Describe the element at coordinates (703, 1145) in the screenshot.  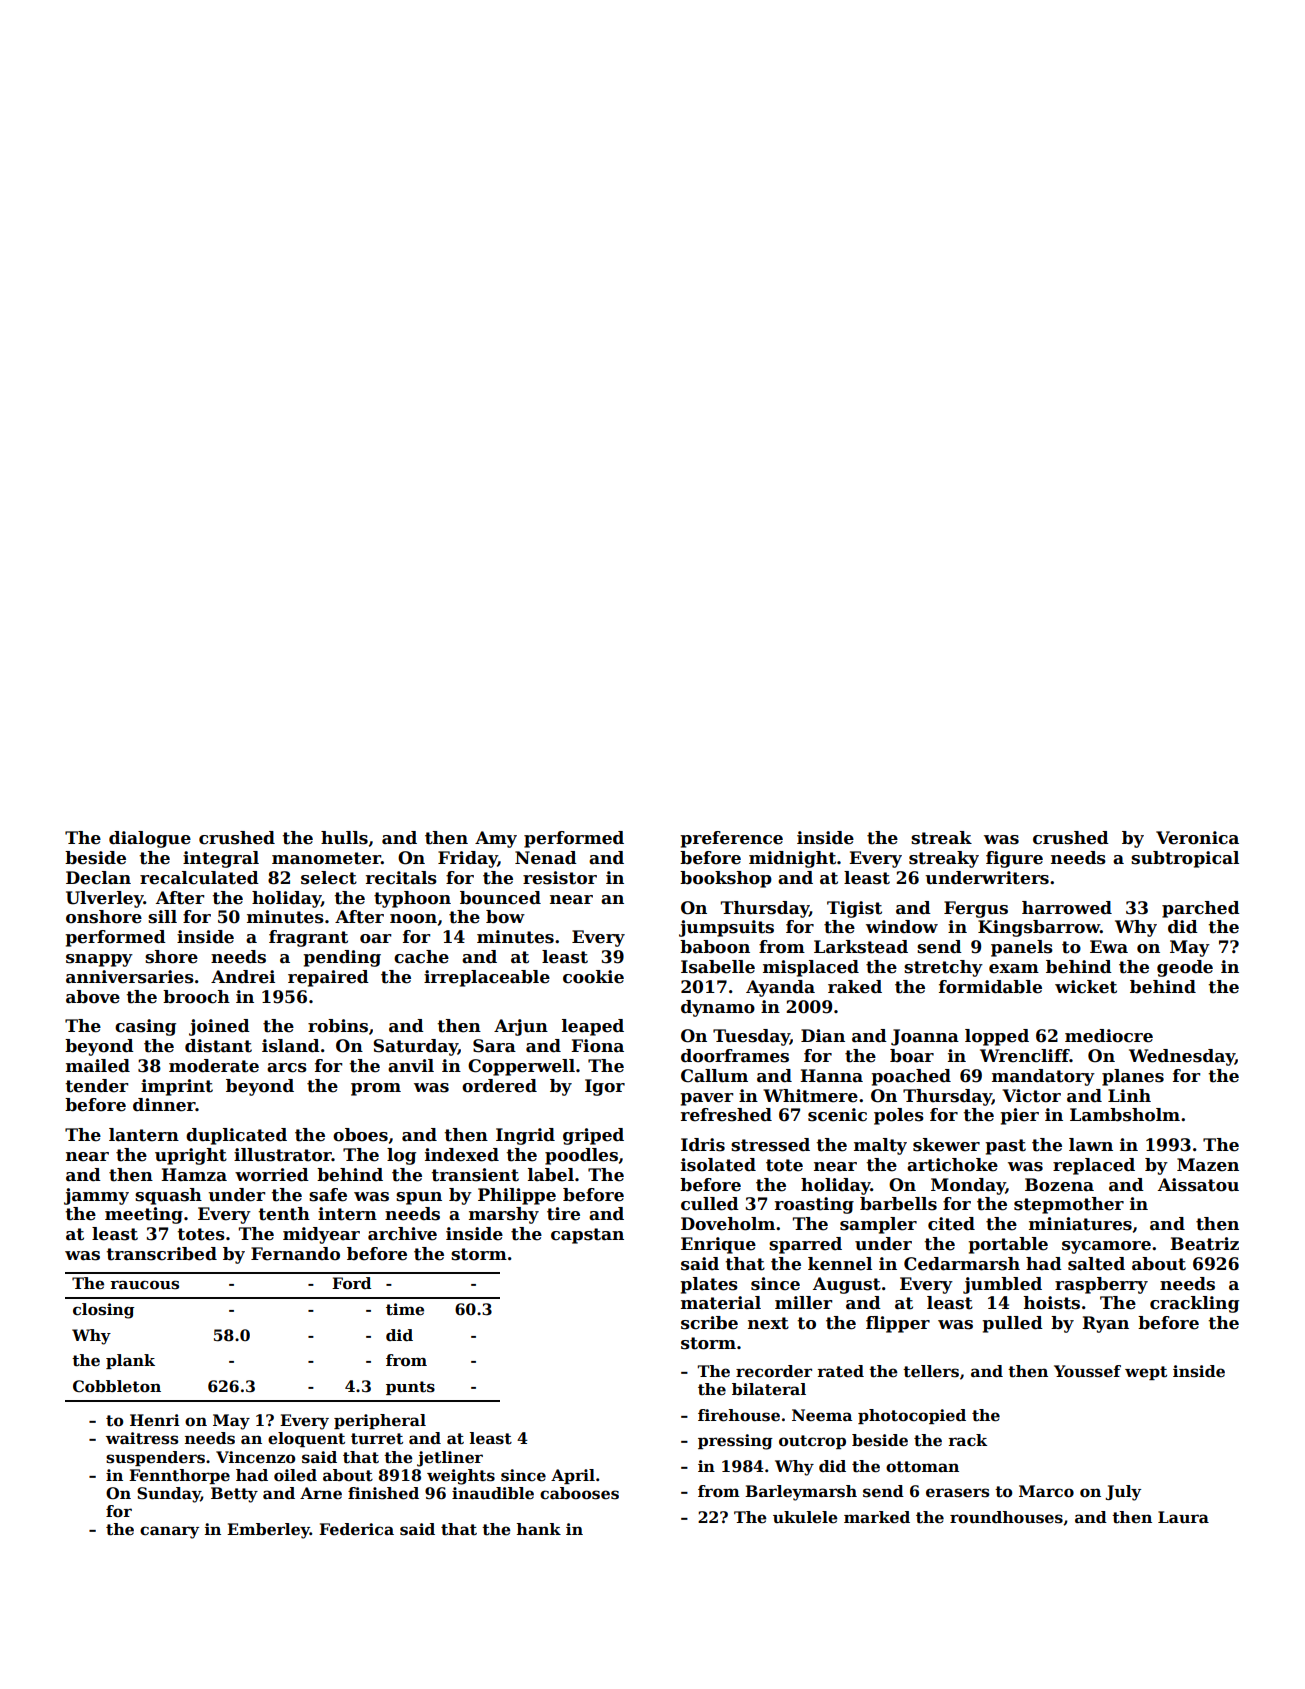
I see `Idris` at that location.
